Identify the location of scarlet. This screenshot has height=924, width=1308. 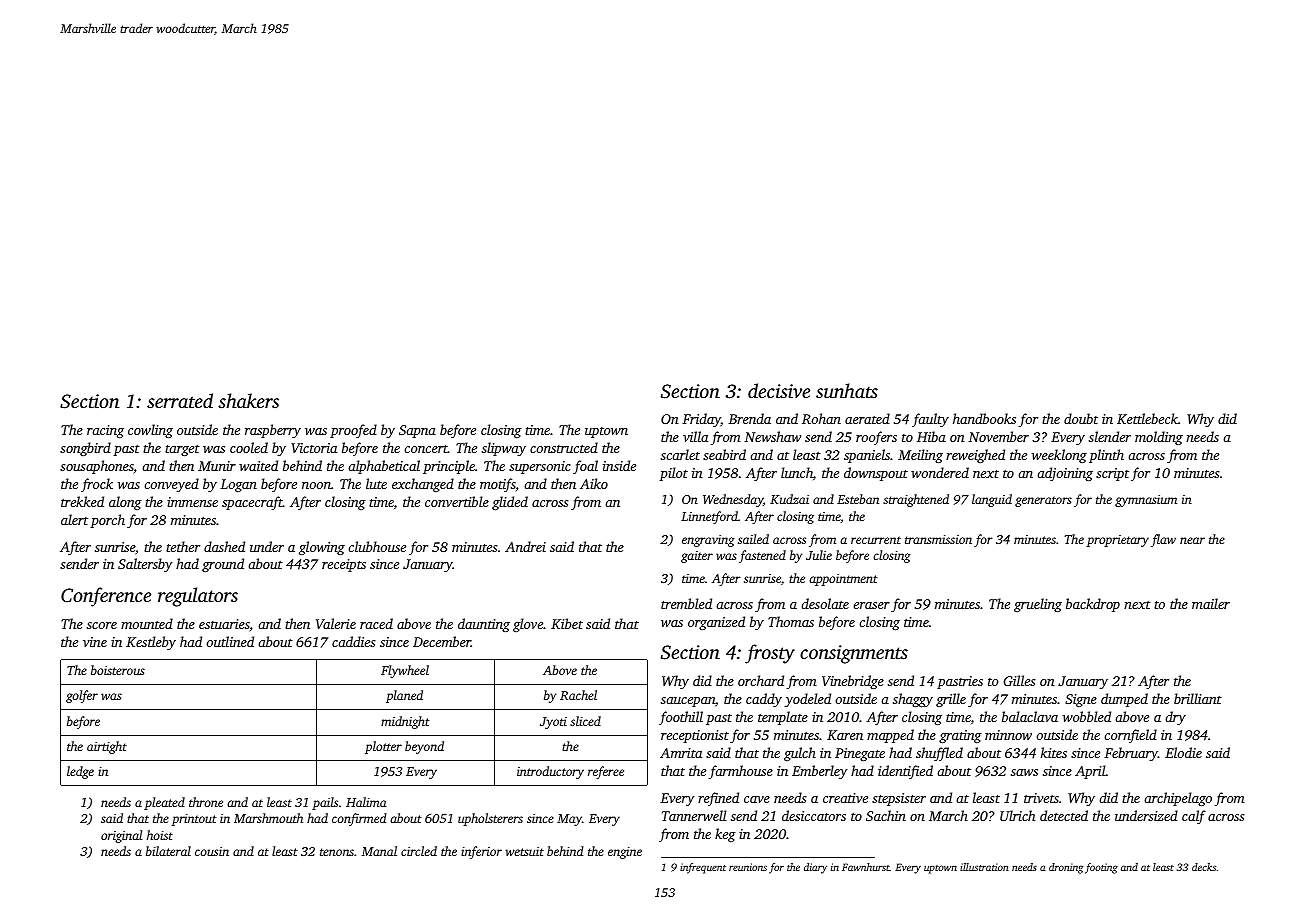
(680, 454).
